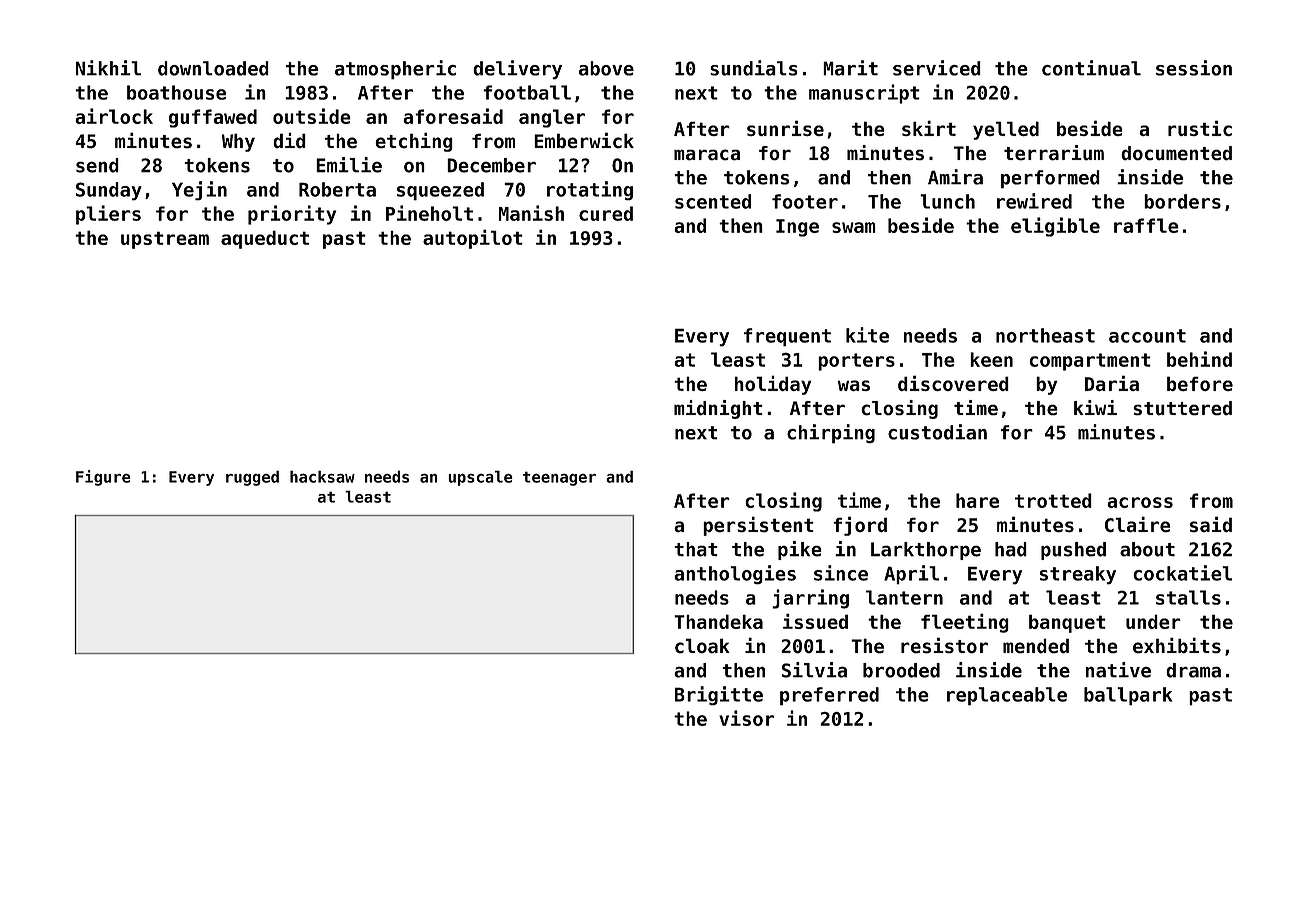 Image resolution: width=1308 pixels, height=924 pixels. Describe the element at coordinates (103, 478) in the screenshot. I see `Figure` at that location.
